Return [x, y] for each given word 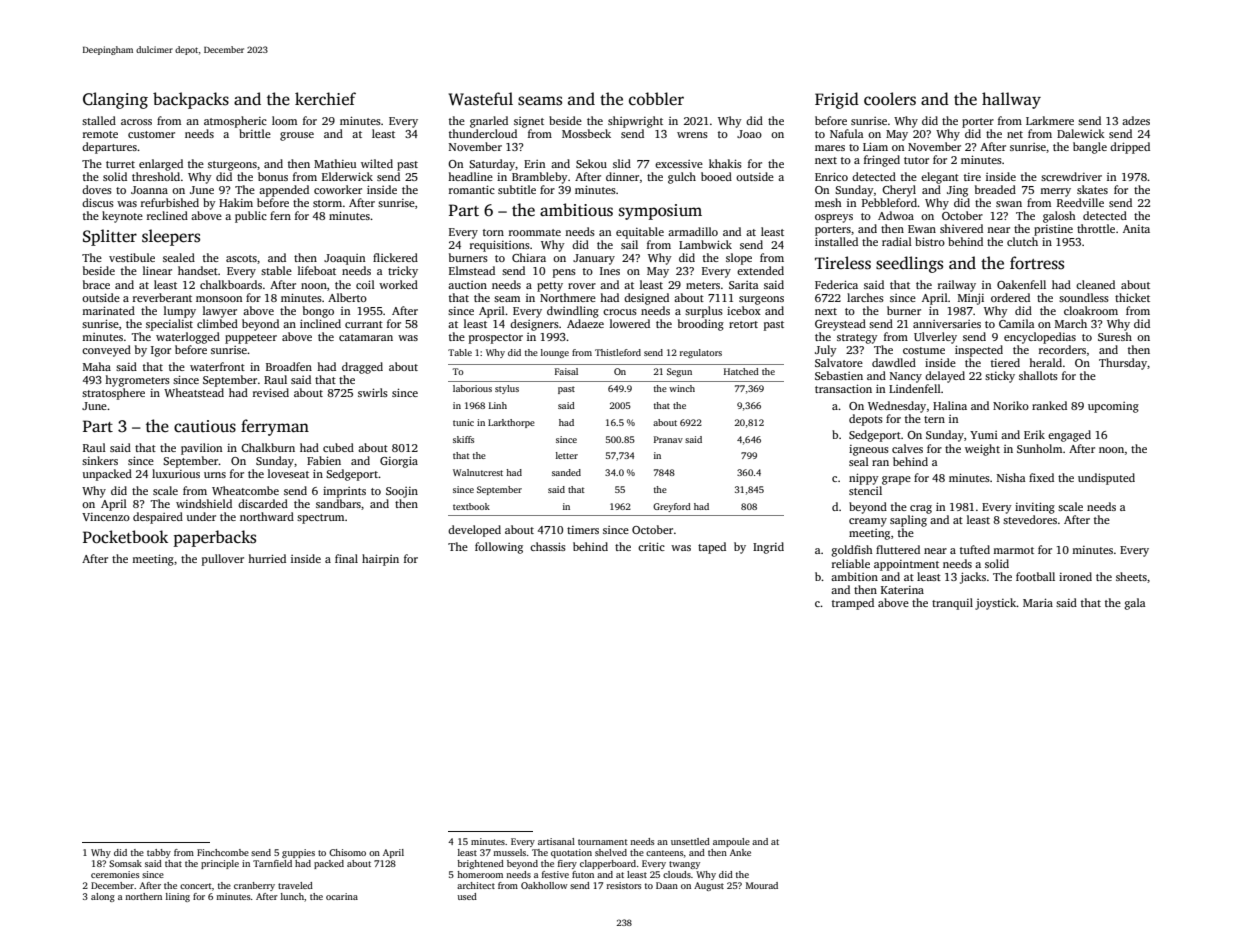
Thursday [1123, 364]
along [103, 897]
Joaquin [344, 259]
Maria [1038, 602]
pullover [223, 560]
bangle [1090, 148]
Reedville [1080, 202]
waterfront [217, 366]
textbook [471, 506]
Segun [679, 372]
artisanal [556, 841]
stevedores [1030, 519]
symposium [660, 212]
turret [120, 164]
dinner [622, 176]
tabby [159, 853]
